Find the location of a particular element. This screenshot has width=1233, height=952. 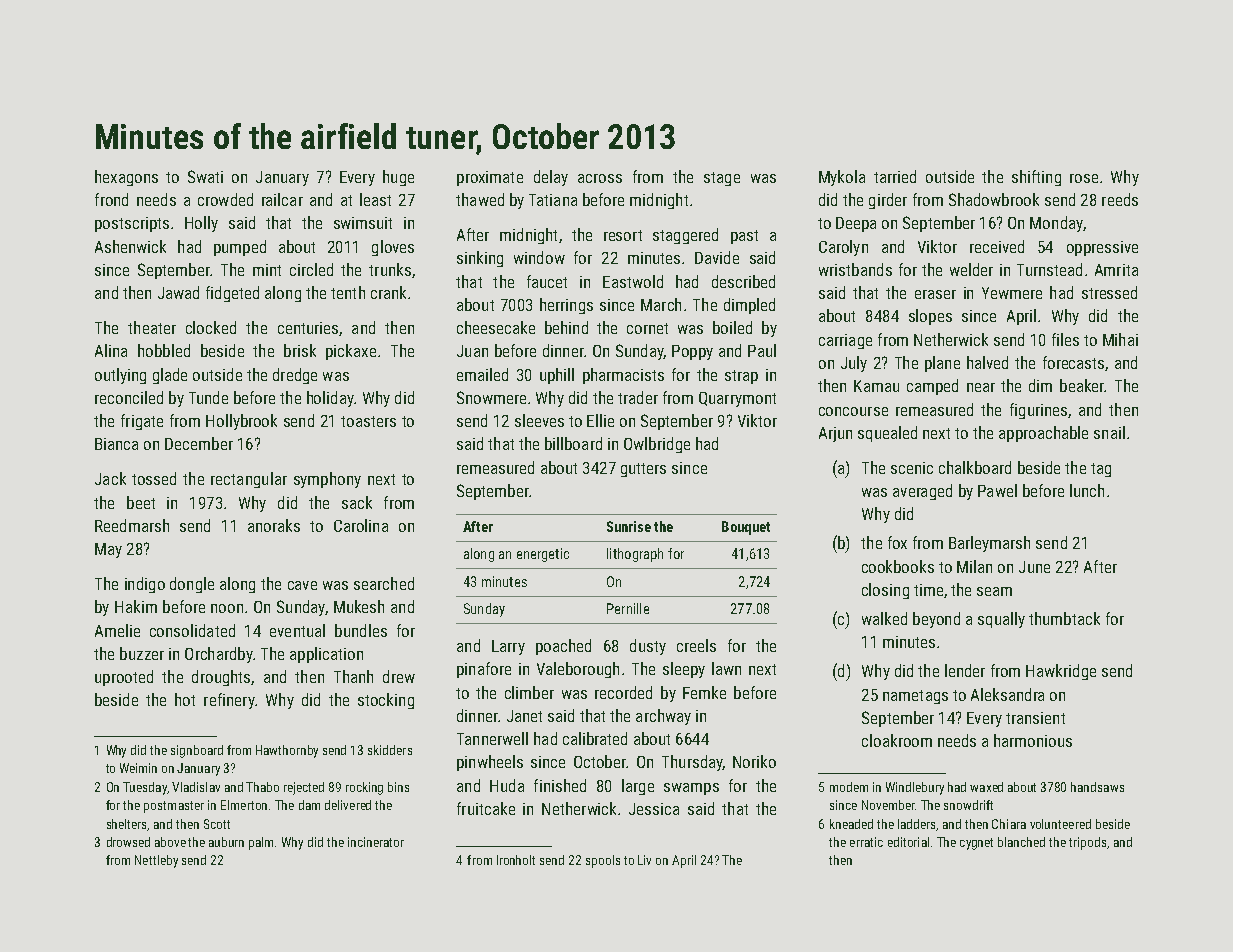

hexagons is located at coordinates (126, 178).
